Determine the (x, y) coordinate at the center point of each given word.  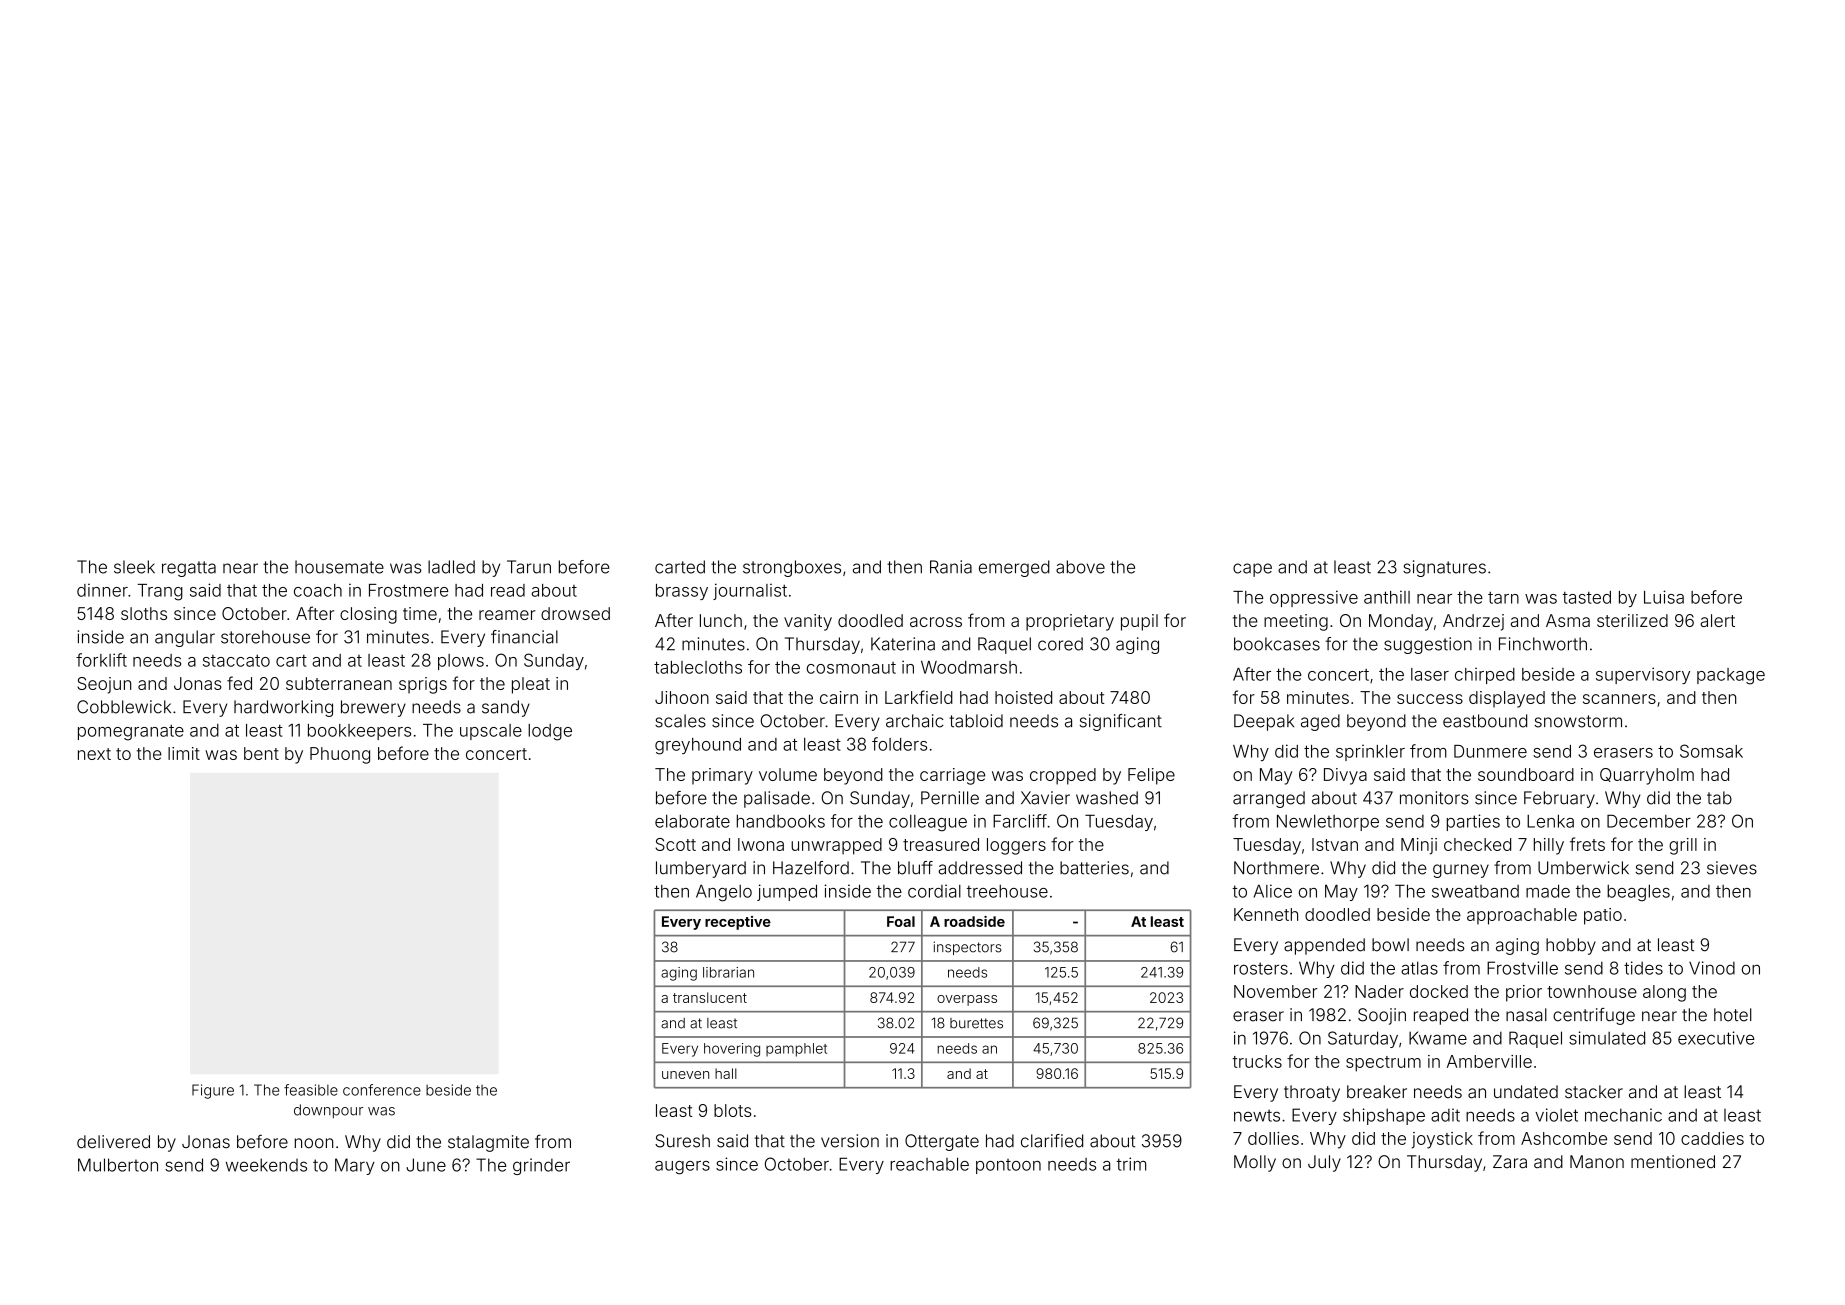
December (1649, 821)
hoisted (1023, 697)
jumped (787, 892)
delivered (113, 1142)
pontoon (1008, 1166)
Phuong (340, 755)
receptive (738, 923)
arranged (1269, 799)
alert (1717, 620)
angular (185, 638)
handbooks (781, 821)
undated (1526, 1092)
